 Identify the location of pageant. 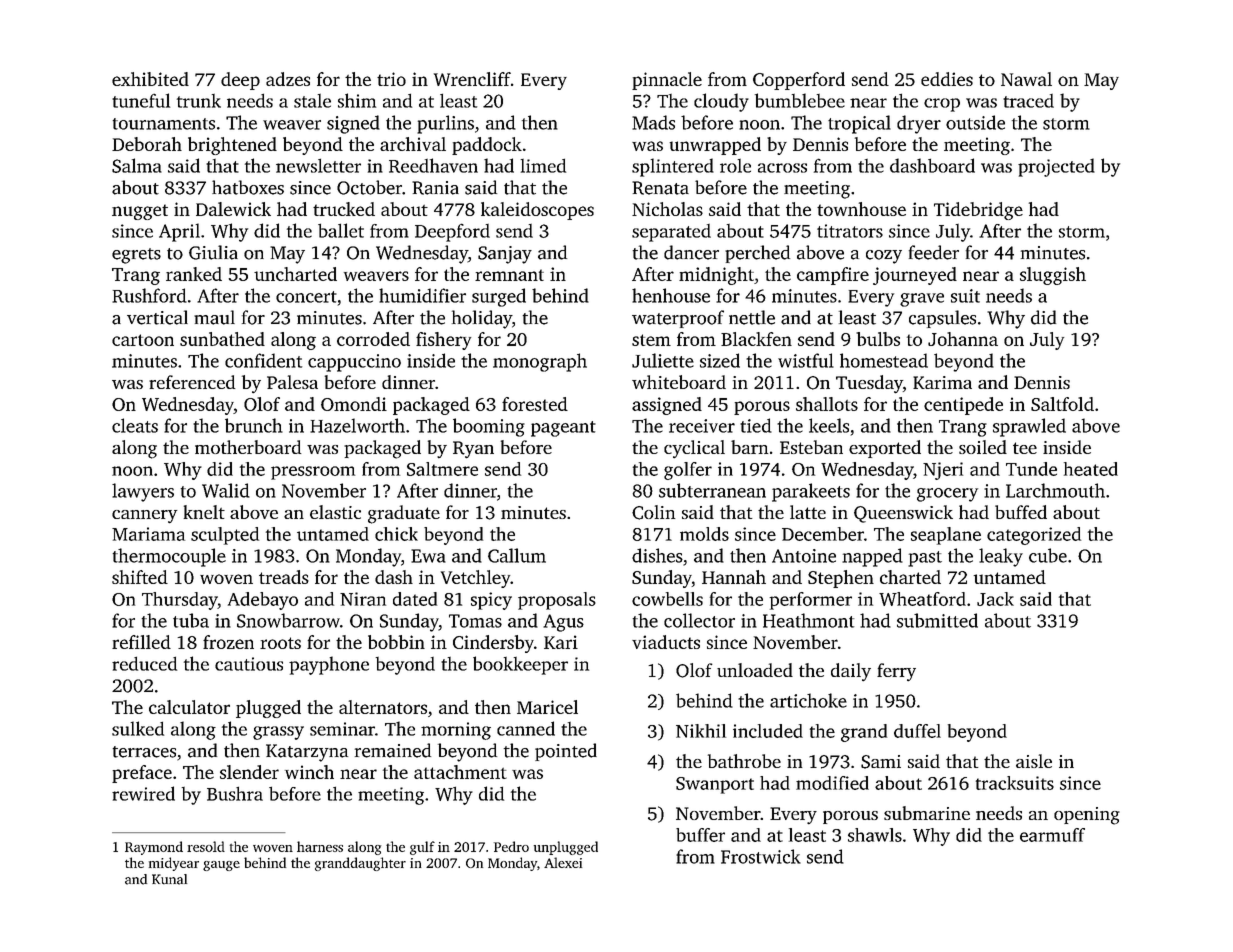
(563, 429).
